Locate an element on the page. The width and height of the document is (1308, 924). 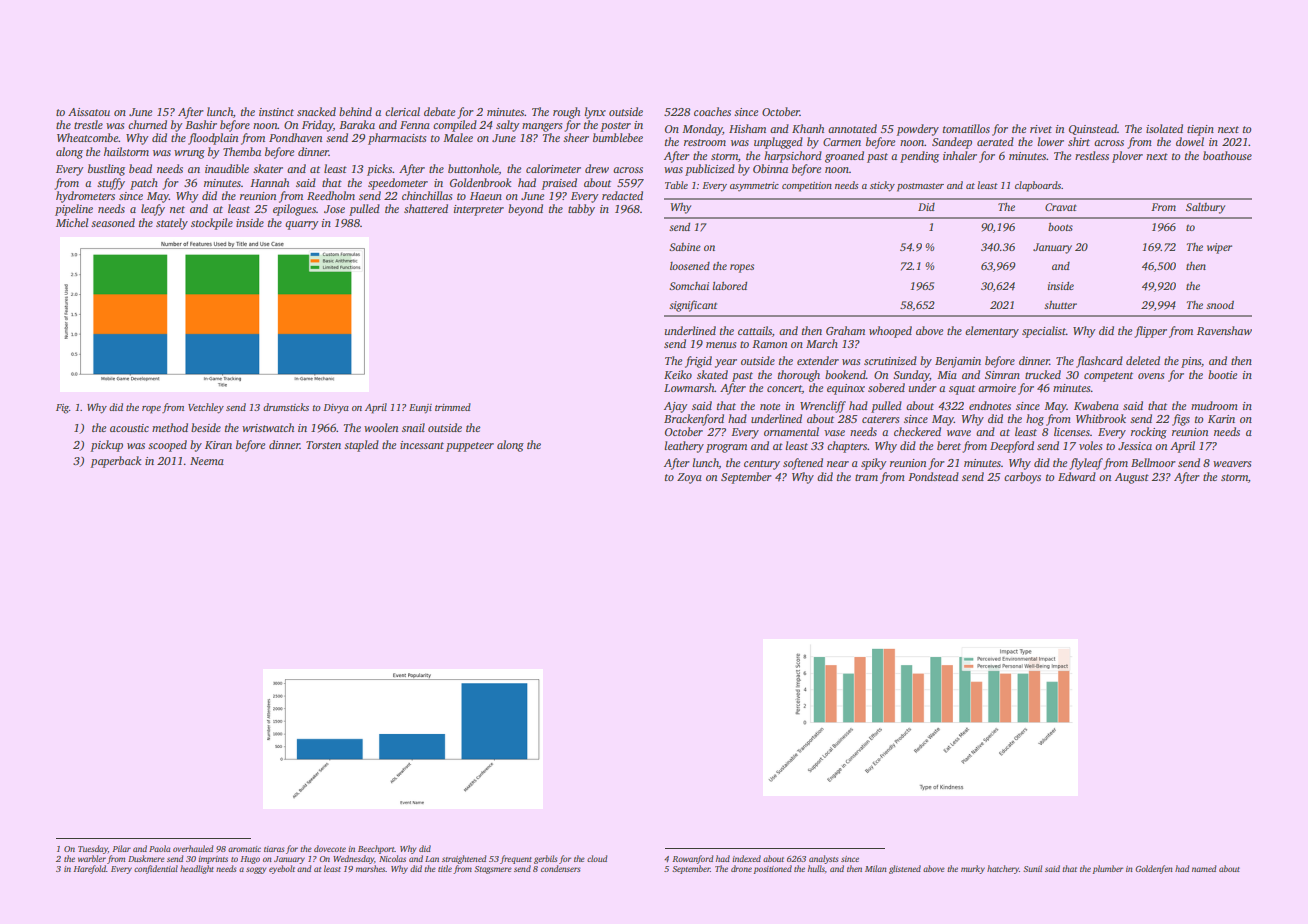
eyebolt is located at coordinates (282, 869).
